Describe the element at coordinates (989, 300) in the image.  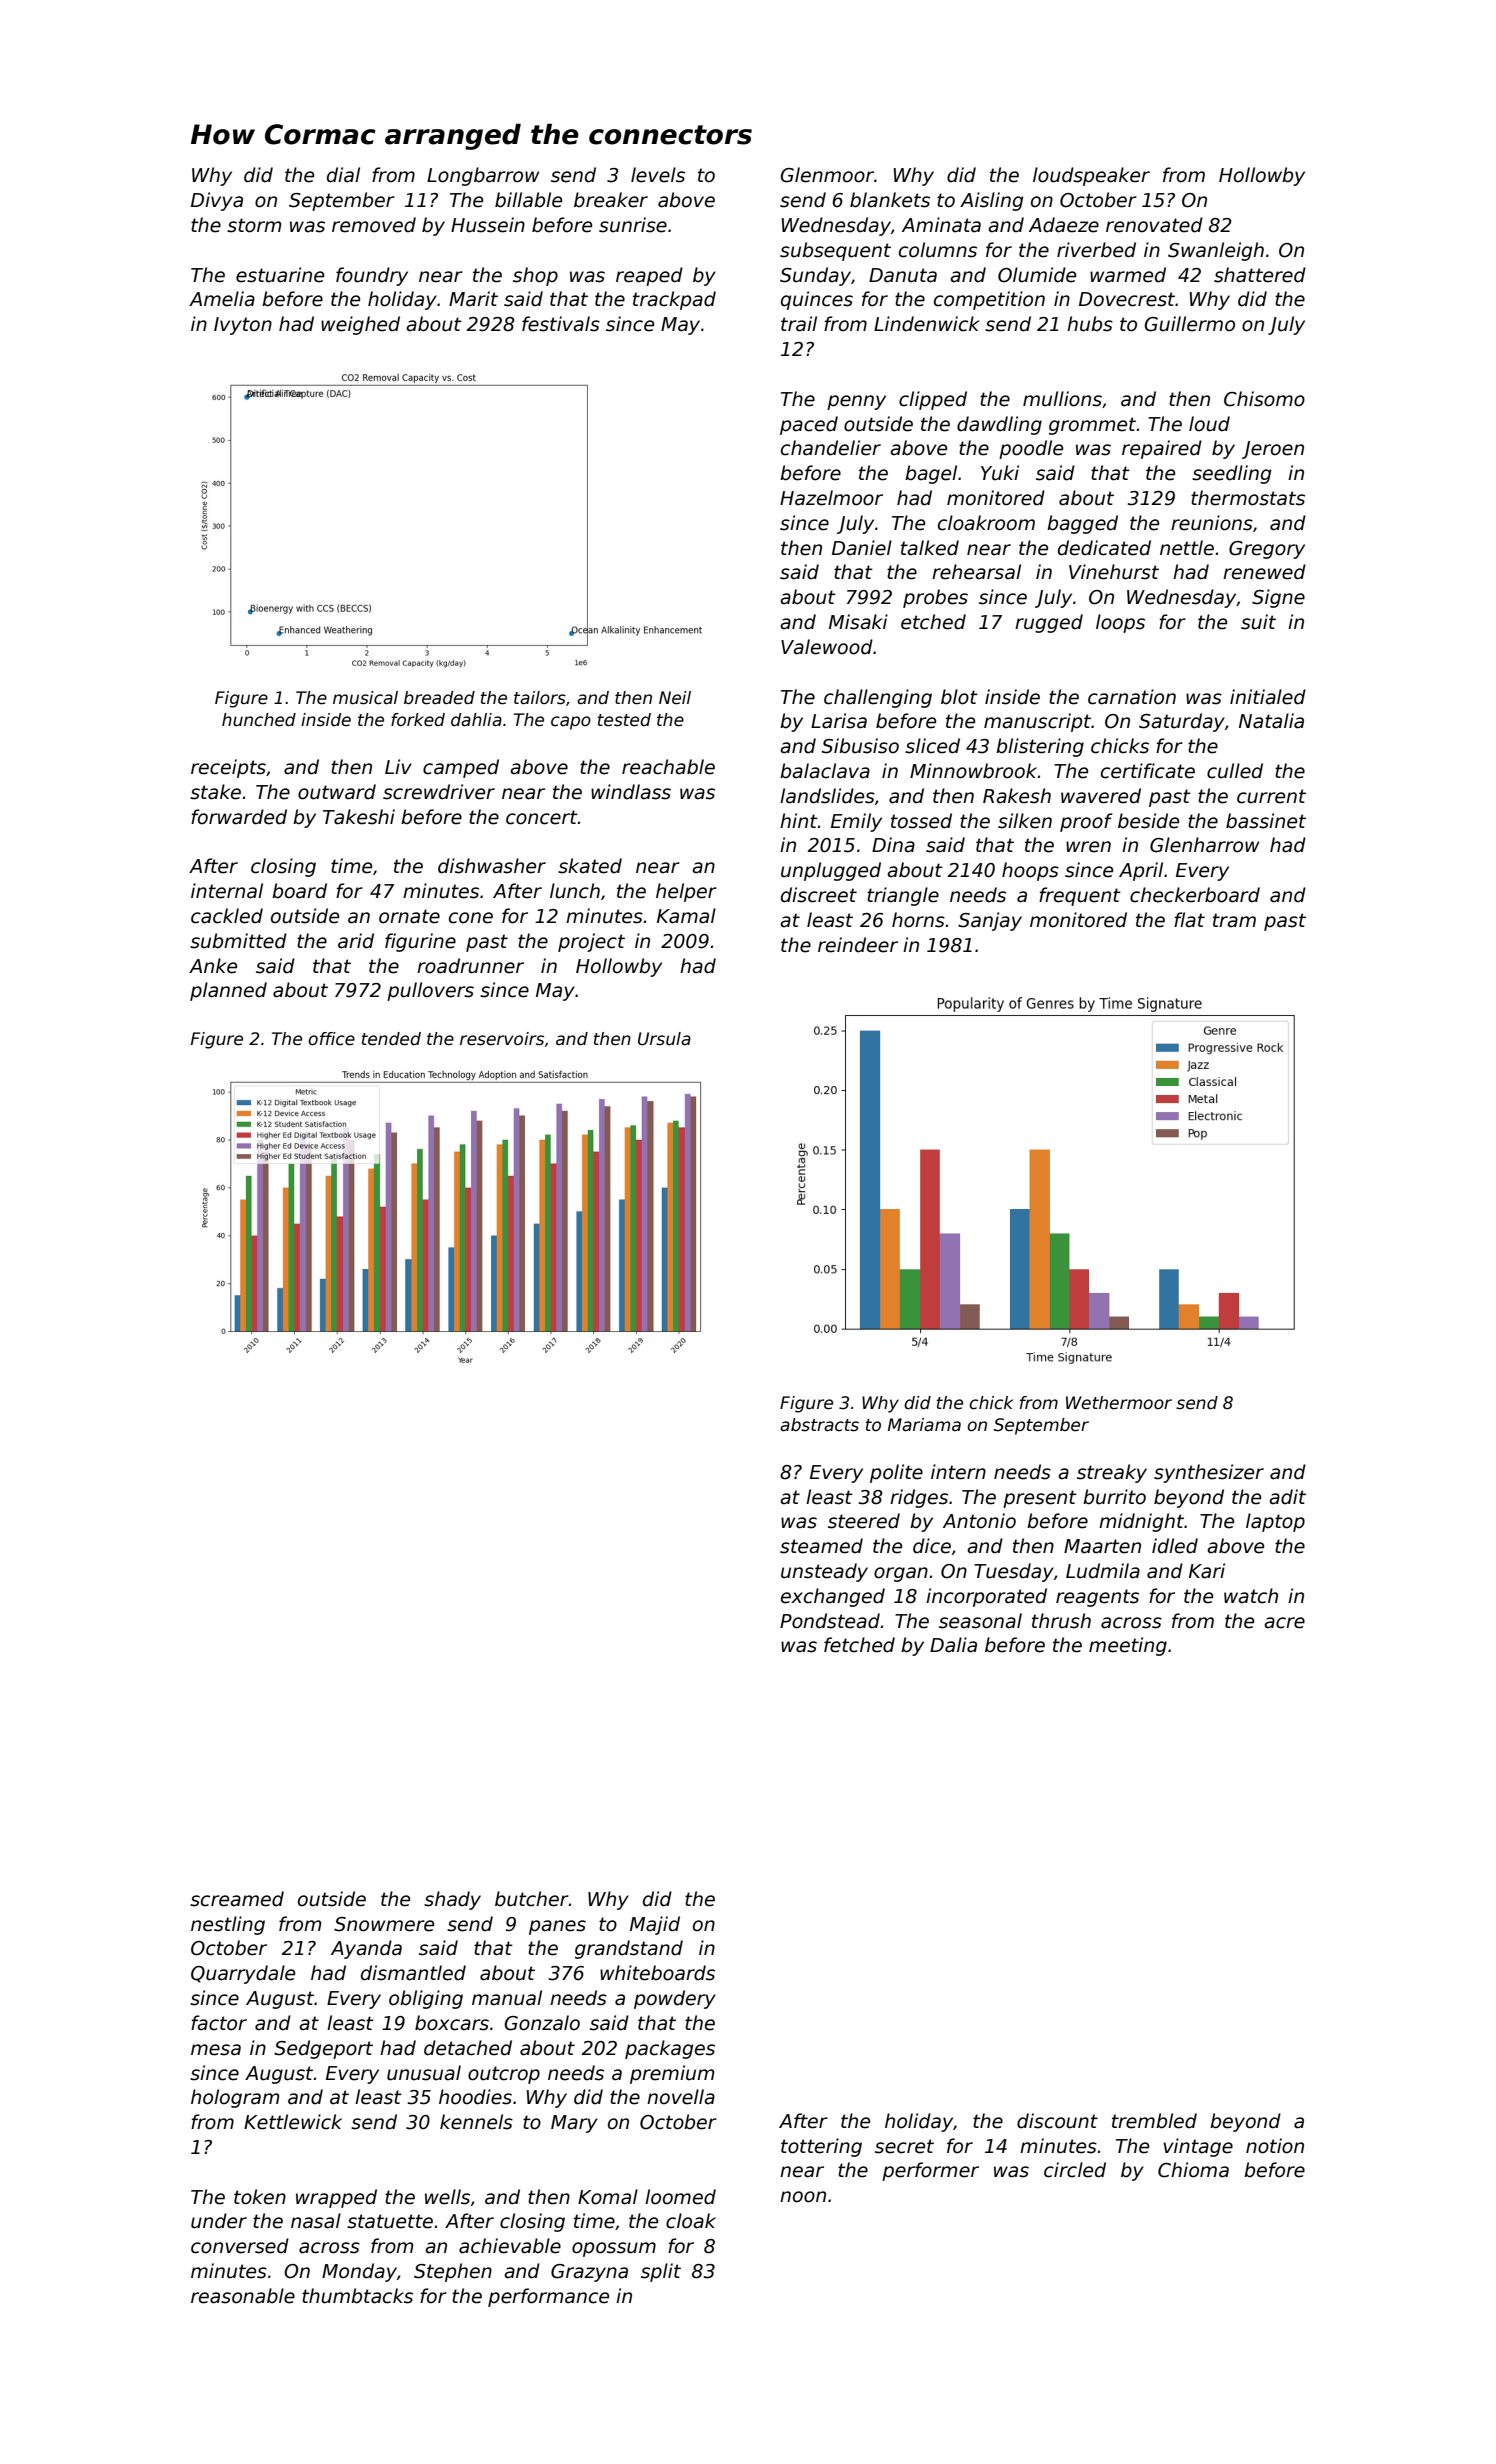
I see `competition` at that location.
